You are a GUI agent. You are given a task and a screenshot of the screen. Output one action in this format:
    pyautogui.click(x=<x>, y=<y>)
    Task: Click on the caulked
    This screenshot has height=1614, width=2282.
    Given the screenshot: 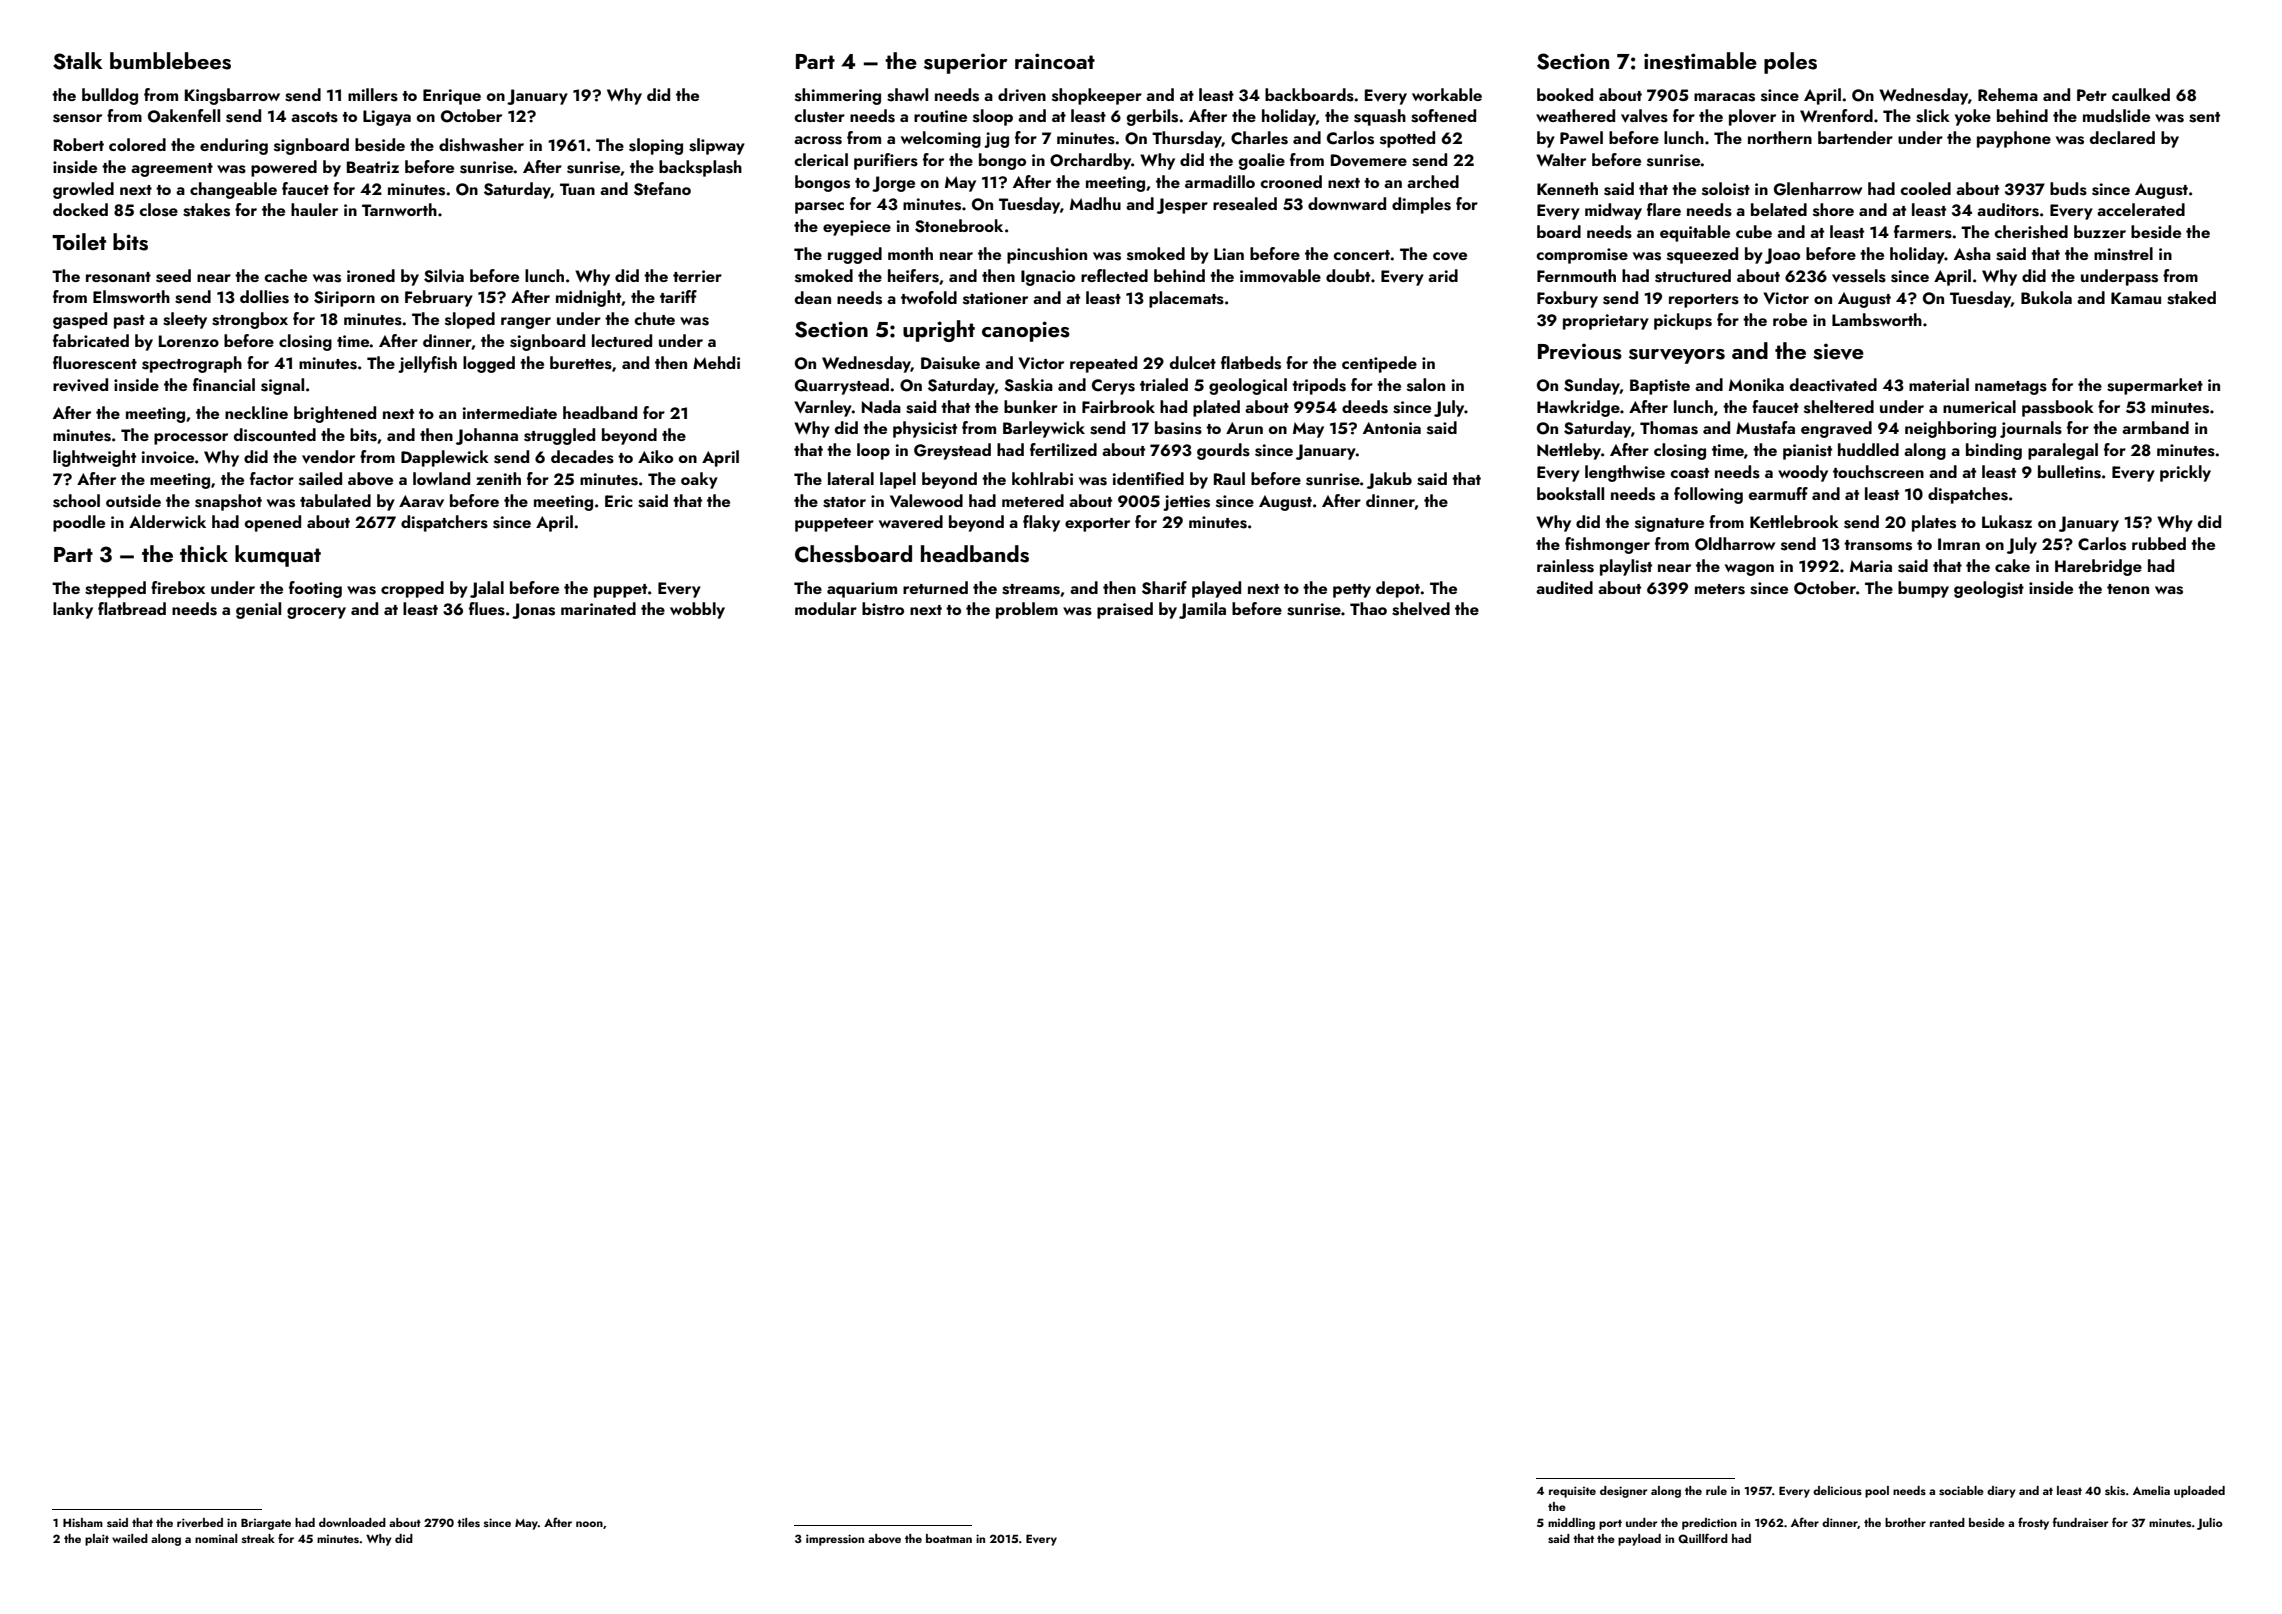 What is the action you would take?
    pyautogui.click(x=2141, y=94)
